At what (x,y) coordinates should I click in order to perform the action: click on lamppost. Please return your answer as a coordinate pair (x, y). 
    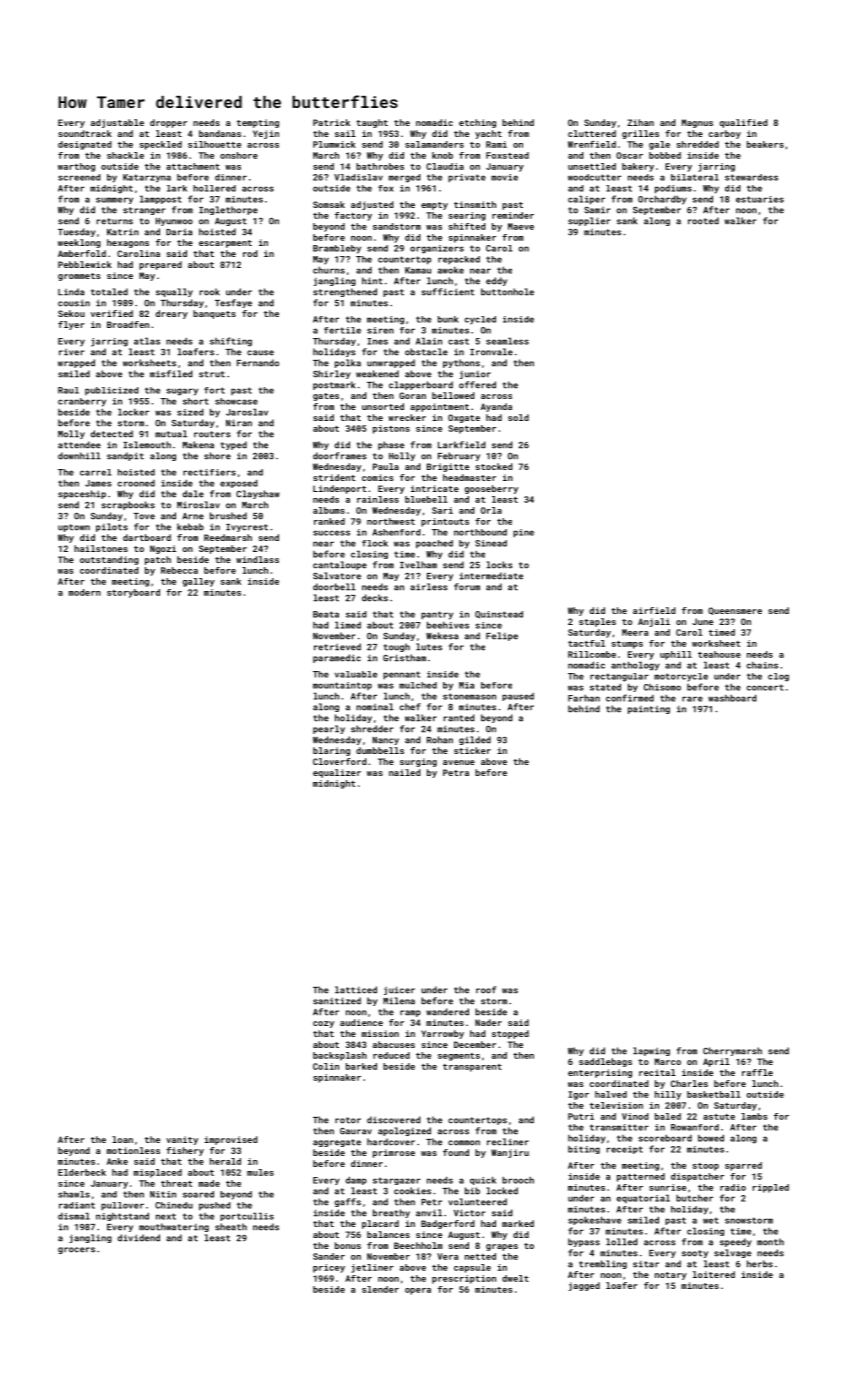
    Looking at the image, I should click on (161, 199).
